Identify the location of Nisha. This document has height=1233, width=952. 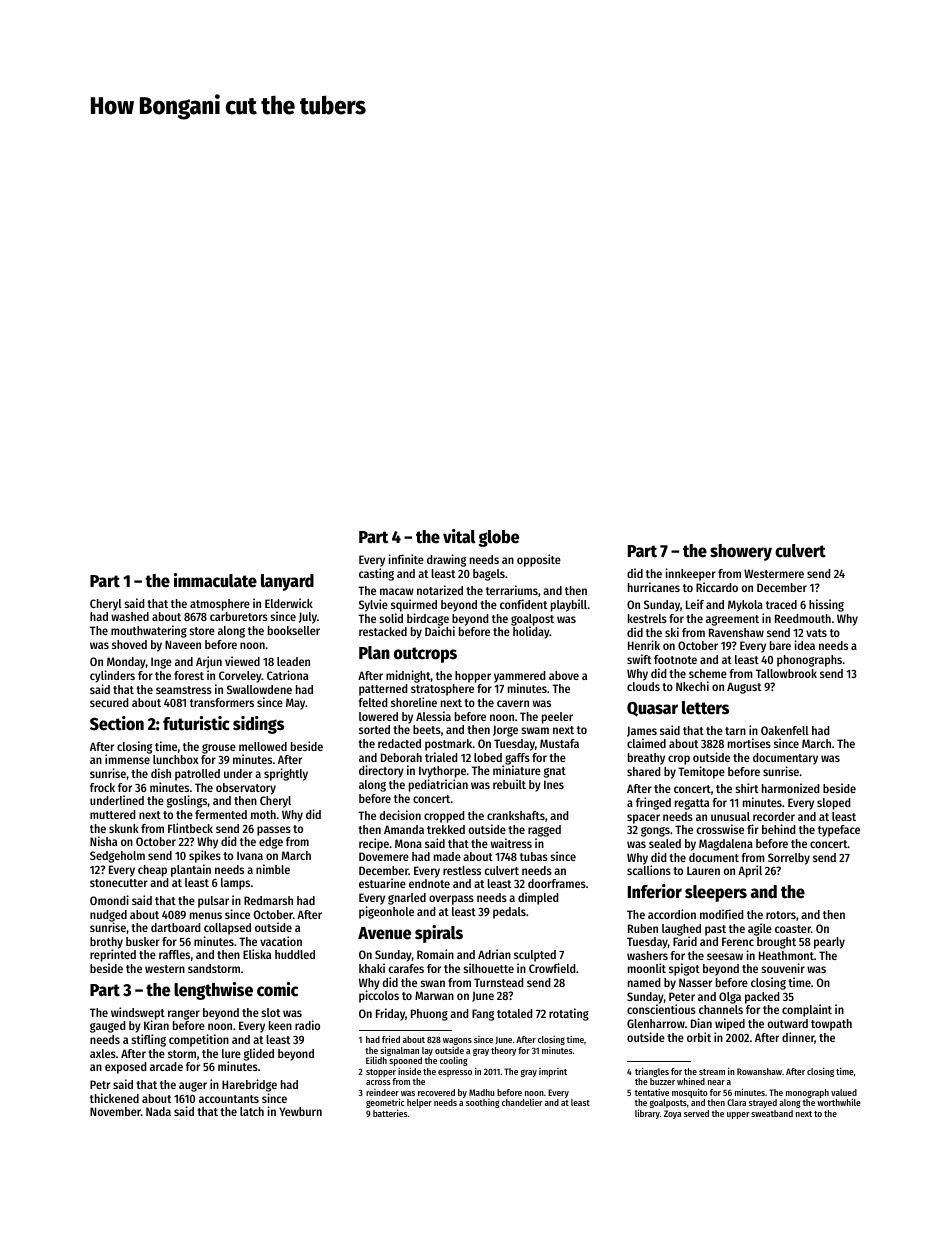
(103, 841).
